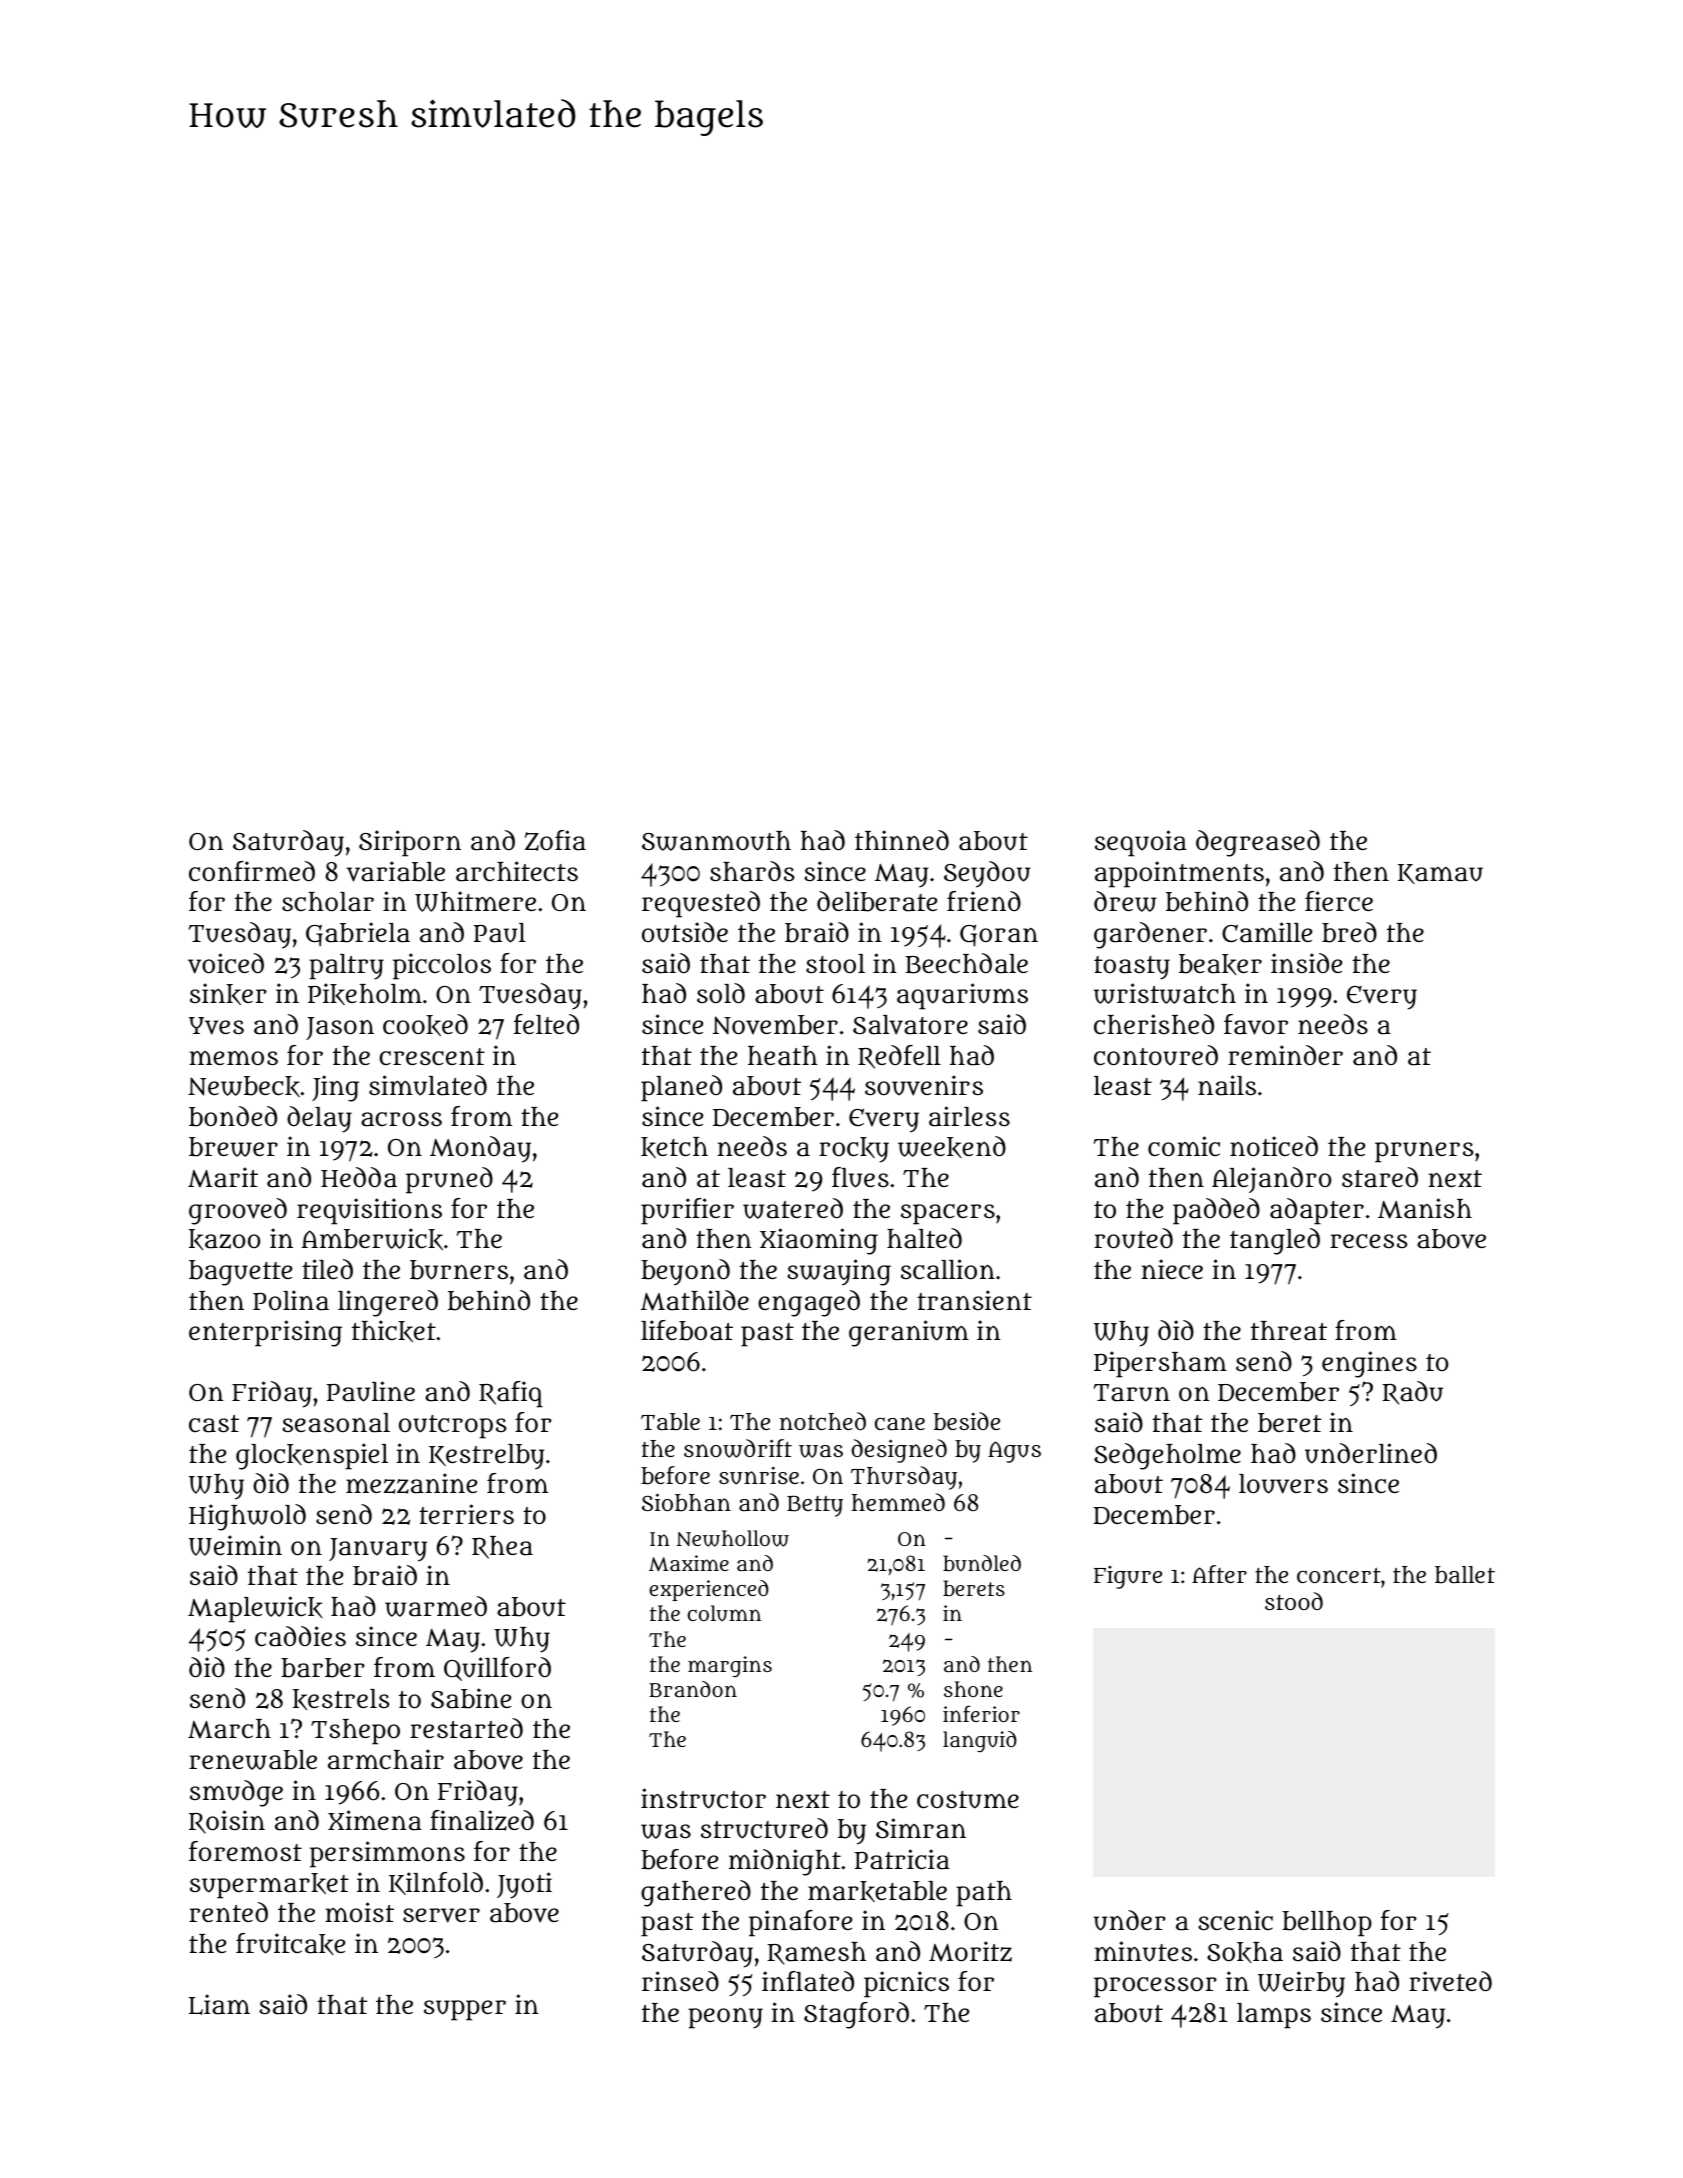 Image resolution: width=1683 pixels, height=2178 pixels. Describe the element at coordinates (730, 1666) in the document. I see `margins` at that location.
